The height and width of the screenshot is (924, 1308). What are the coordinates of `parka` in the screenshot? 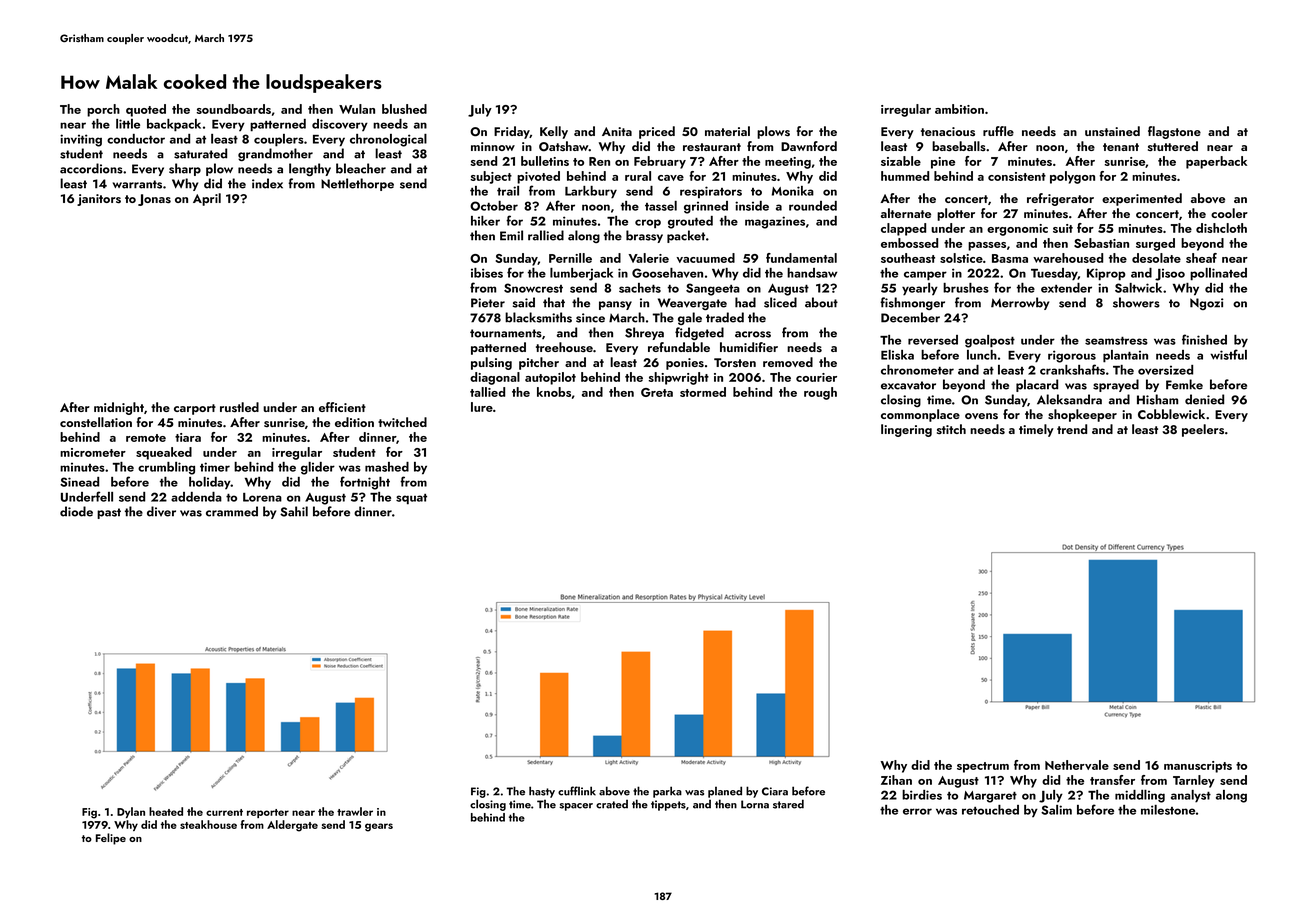 It's located at (667, 792).
